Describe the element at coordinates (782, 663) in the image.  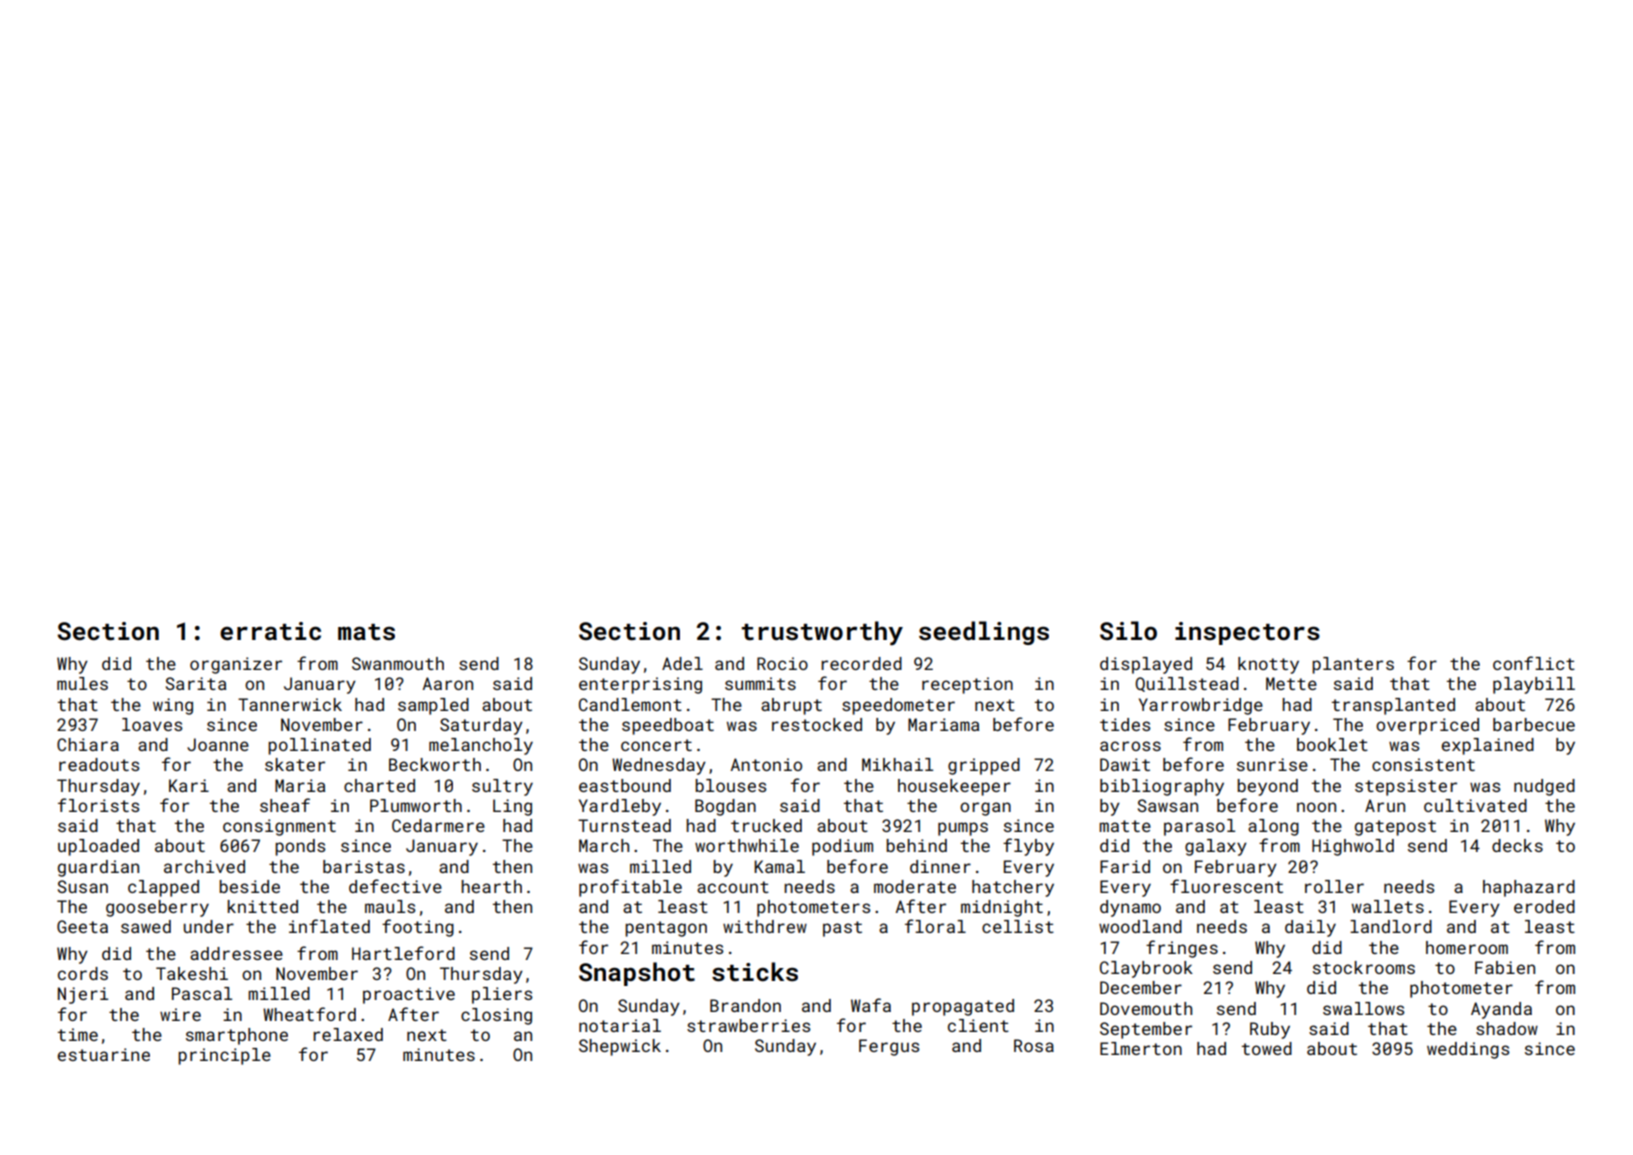
I see `Rocio` at that location.
